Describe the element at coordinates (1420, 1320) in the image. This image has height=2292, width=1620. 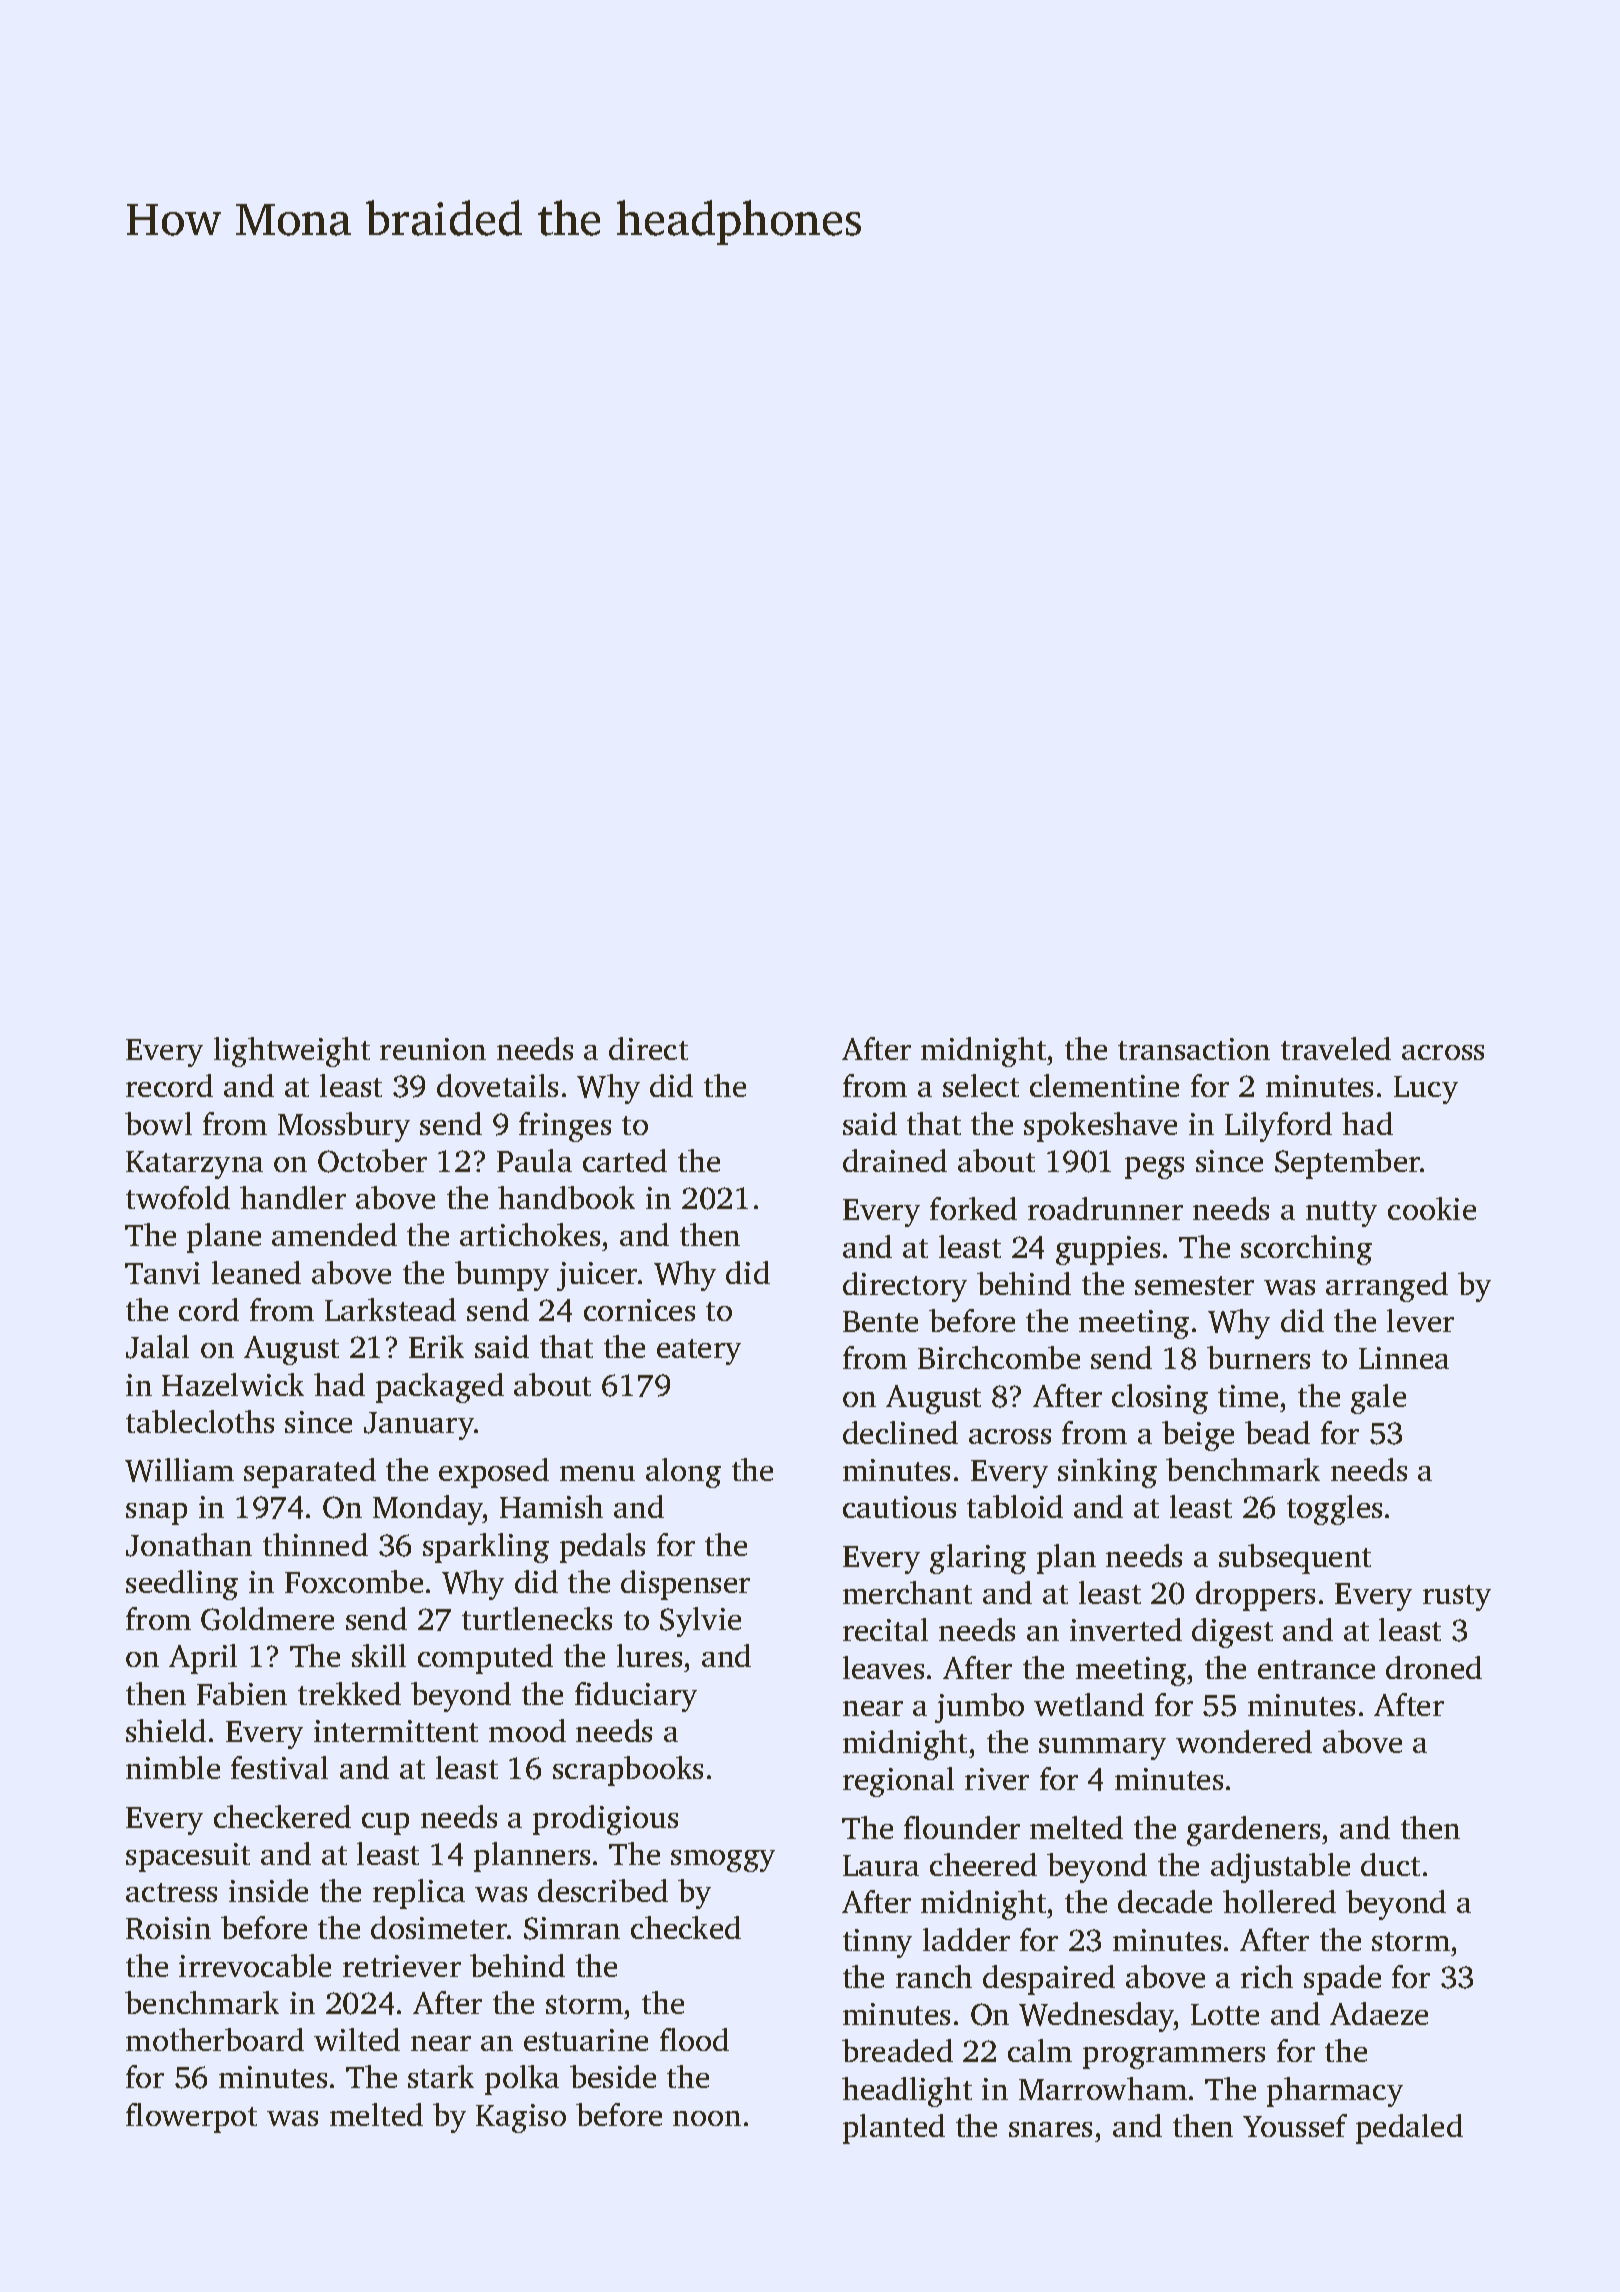
I see `lever` at that location.
